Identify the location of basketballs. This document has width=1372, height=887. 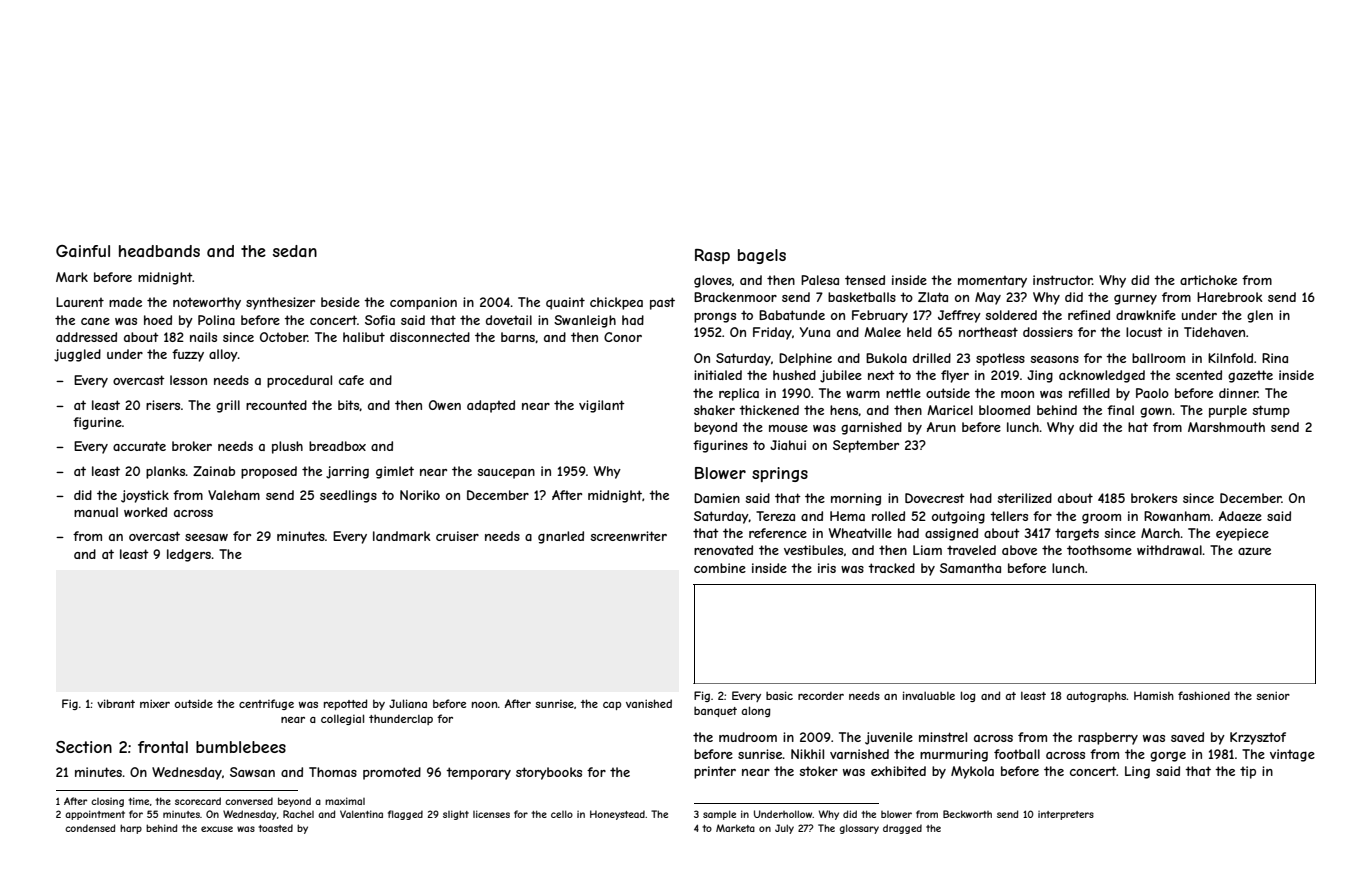
(862, 297).
